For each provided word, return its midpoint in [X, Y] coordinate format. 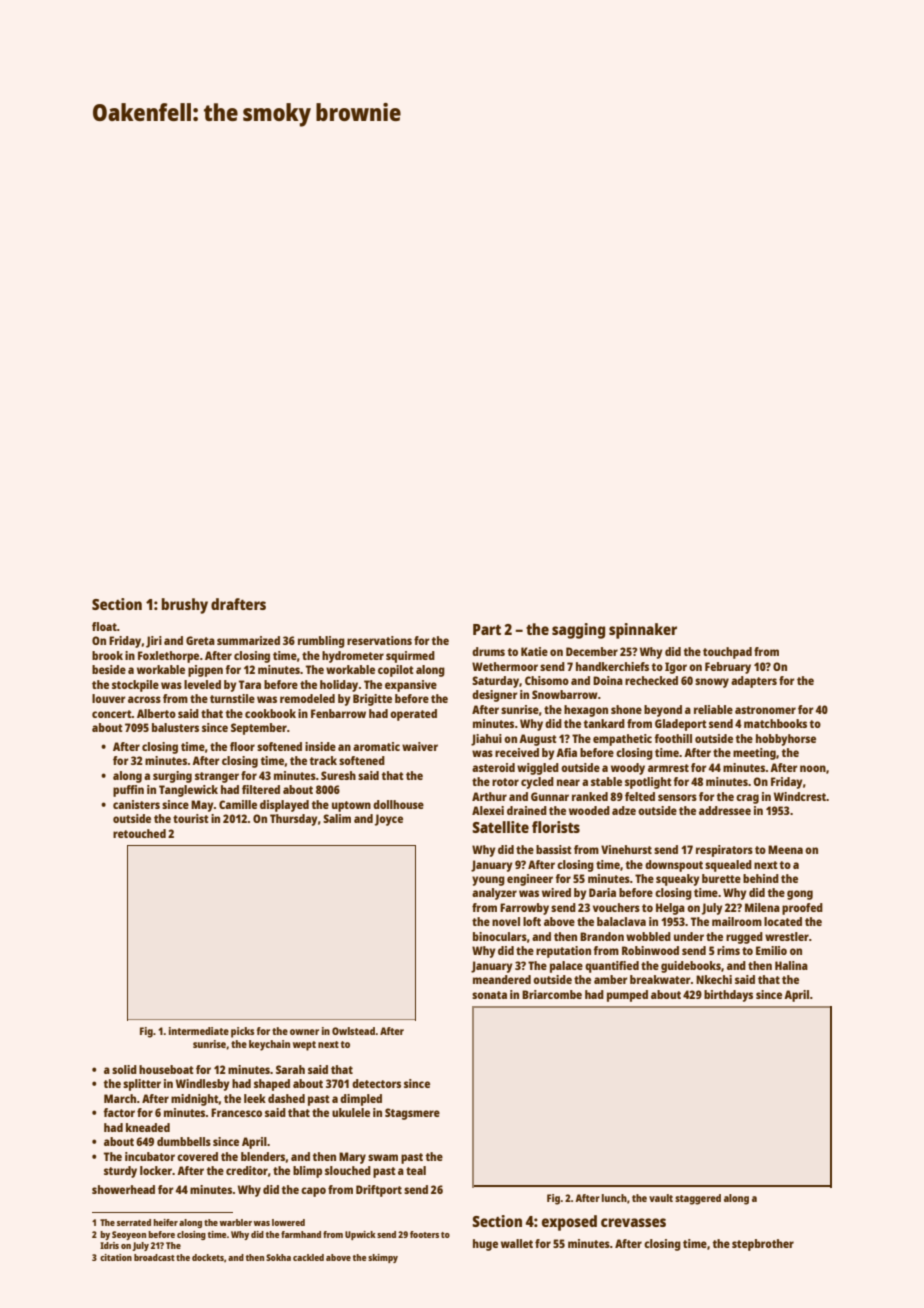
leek [255, 1098]
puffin [128, 791]
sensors [677, 797]
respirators [724, 851]
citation [116, 1257]
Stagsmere [412, 1114]
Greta [200, 640]
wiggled [538, 769]
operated [413, 715]
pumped [627, 996]
